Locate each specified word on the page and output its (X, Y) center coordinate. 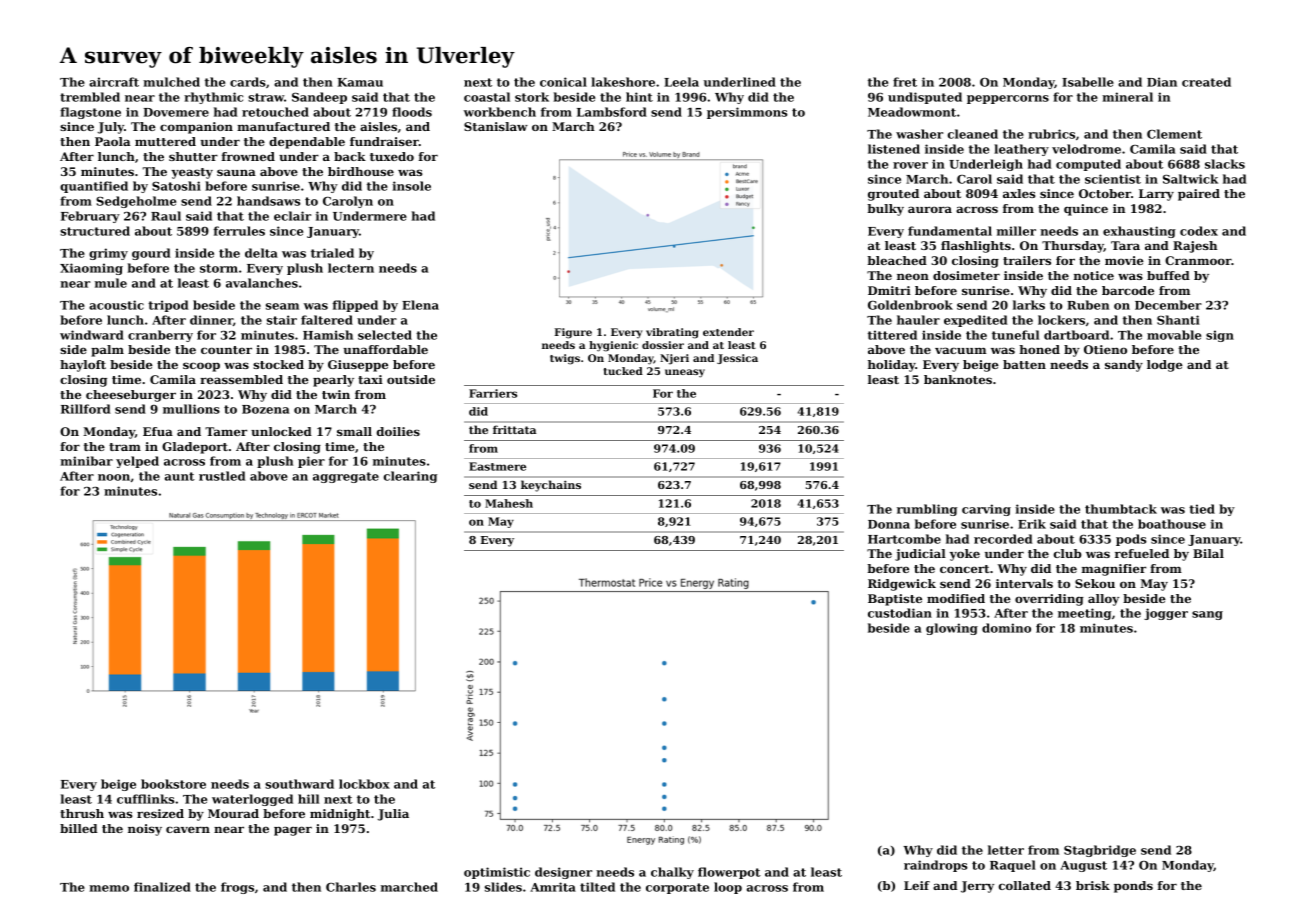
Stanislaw (496, 126)
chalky (672, 873)
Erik (1032, 524)
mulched (171, 82)
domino (1006, 628)
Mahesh (509, 503)
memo (109, 888)
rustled (222, 476)
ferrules (239, 231)
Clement (1174, 134)
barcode (1128, 290)
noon (114, 477)
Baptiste (895, 600)
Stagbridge (1100, 851)
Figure (573, 333)
